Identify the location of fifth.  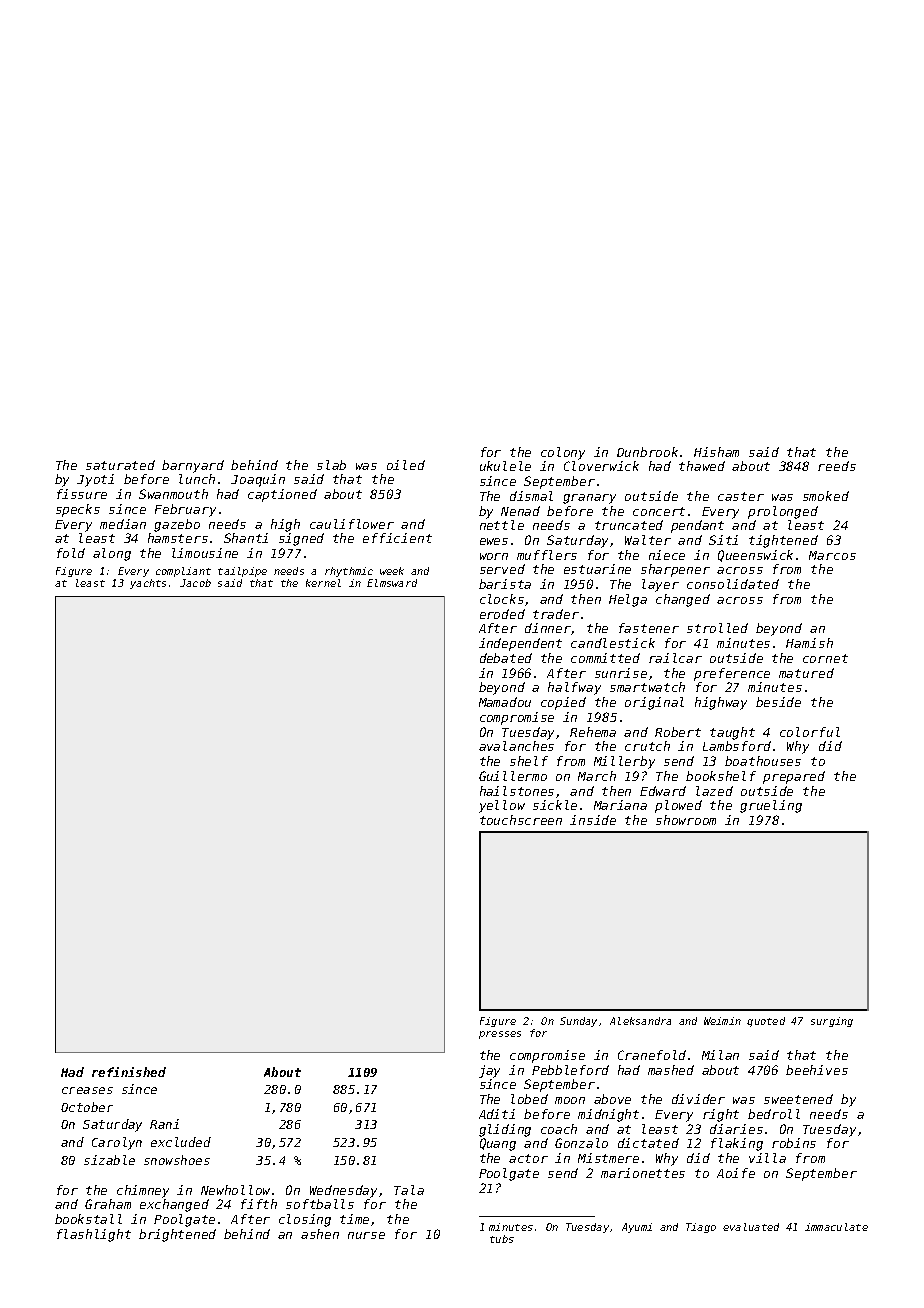
(259, 1204).
